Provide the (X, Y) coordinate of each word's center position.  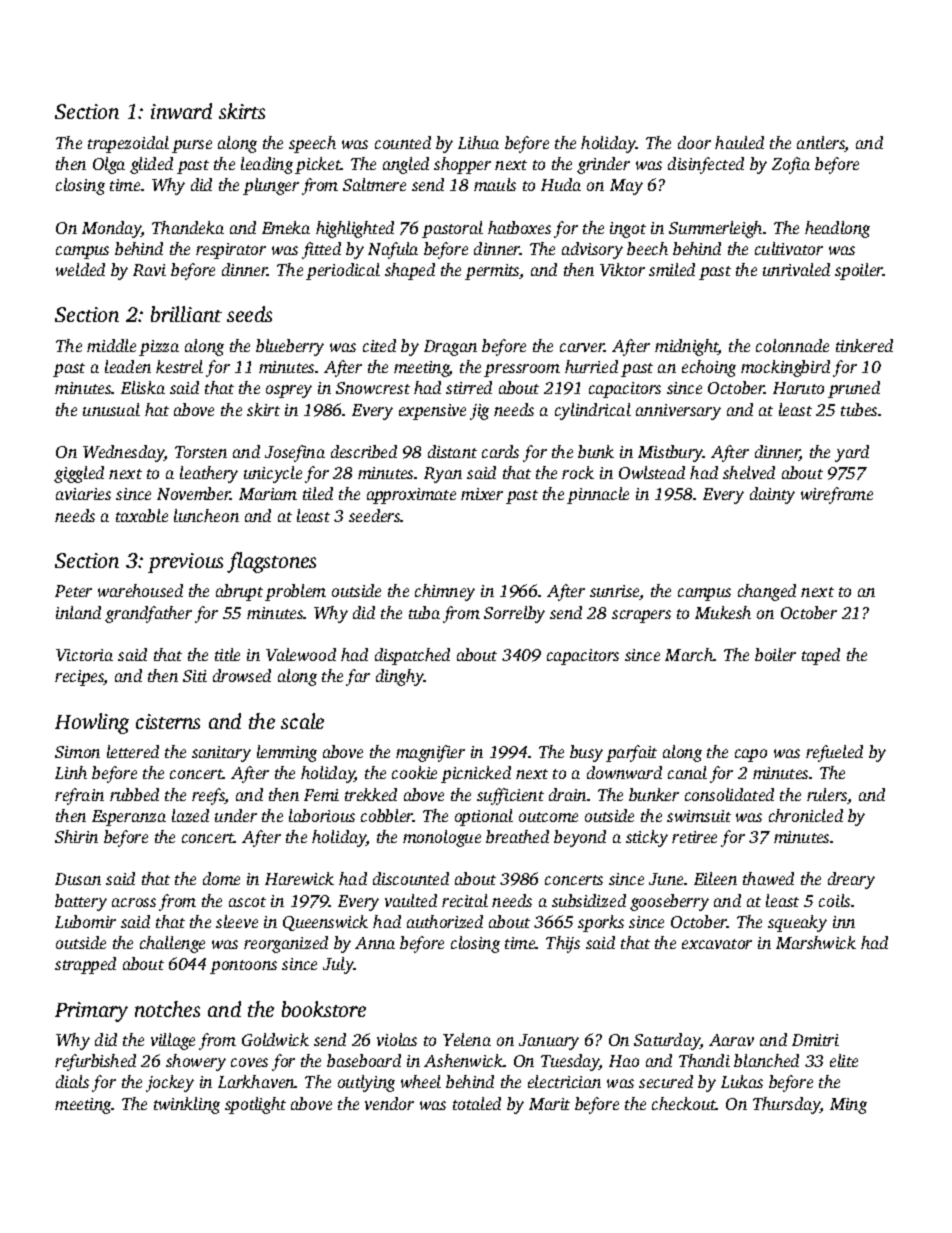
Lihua (478, 142)
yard (852, 453)
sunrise (615, 592)
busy (586, 753)
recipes (79, 678)
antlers (821, 144)
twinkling (187, 1105)
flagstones (271, 562)
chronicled (806, 815)
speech (312, 144)
